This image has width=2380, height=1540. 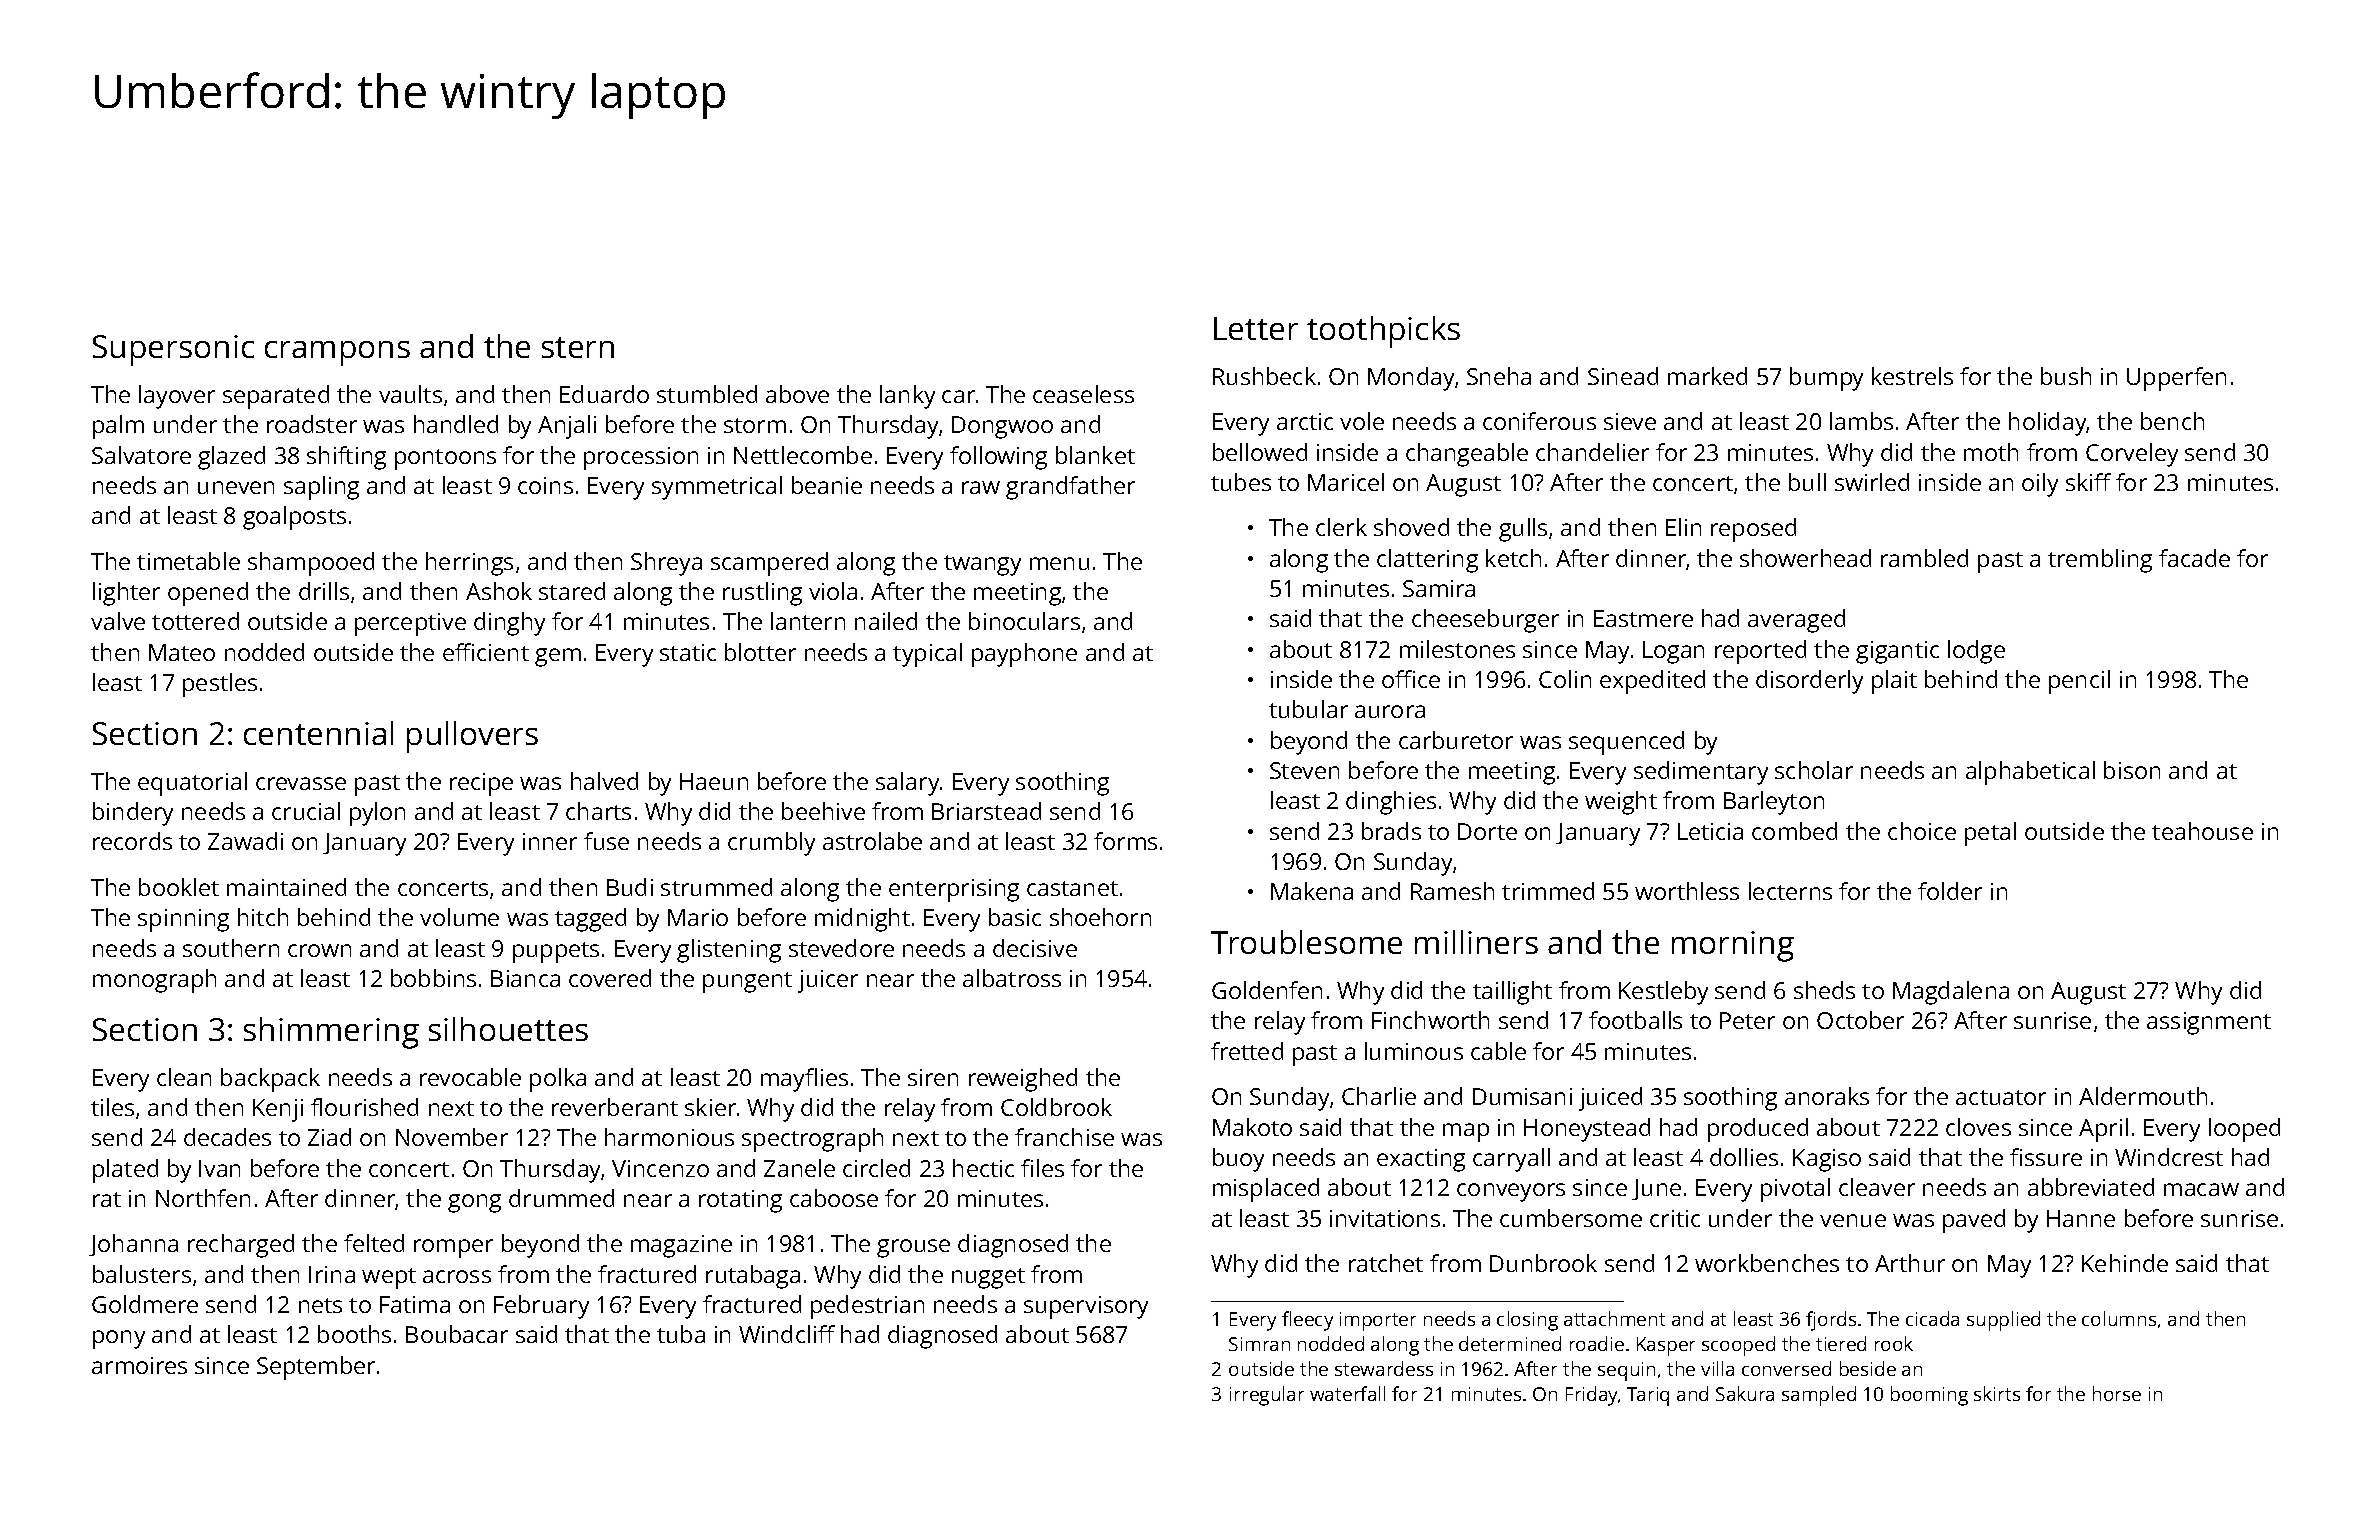 I want to click on stern, so click(x=578, y=347).
